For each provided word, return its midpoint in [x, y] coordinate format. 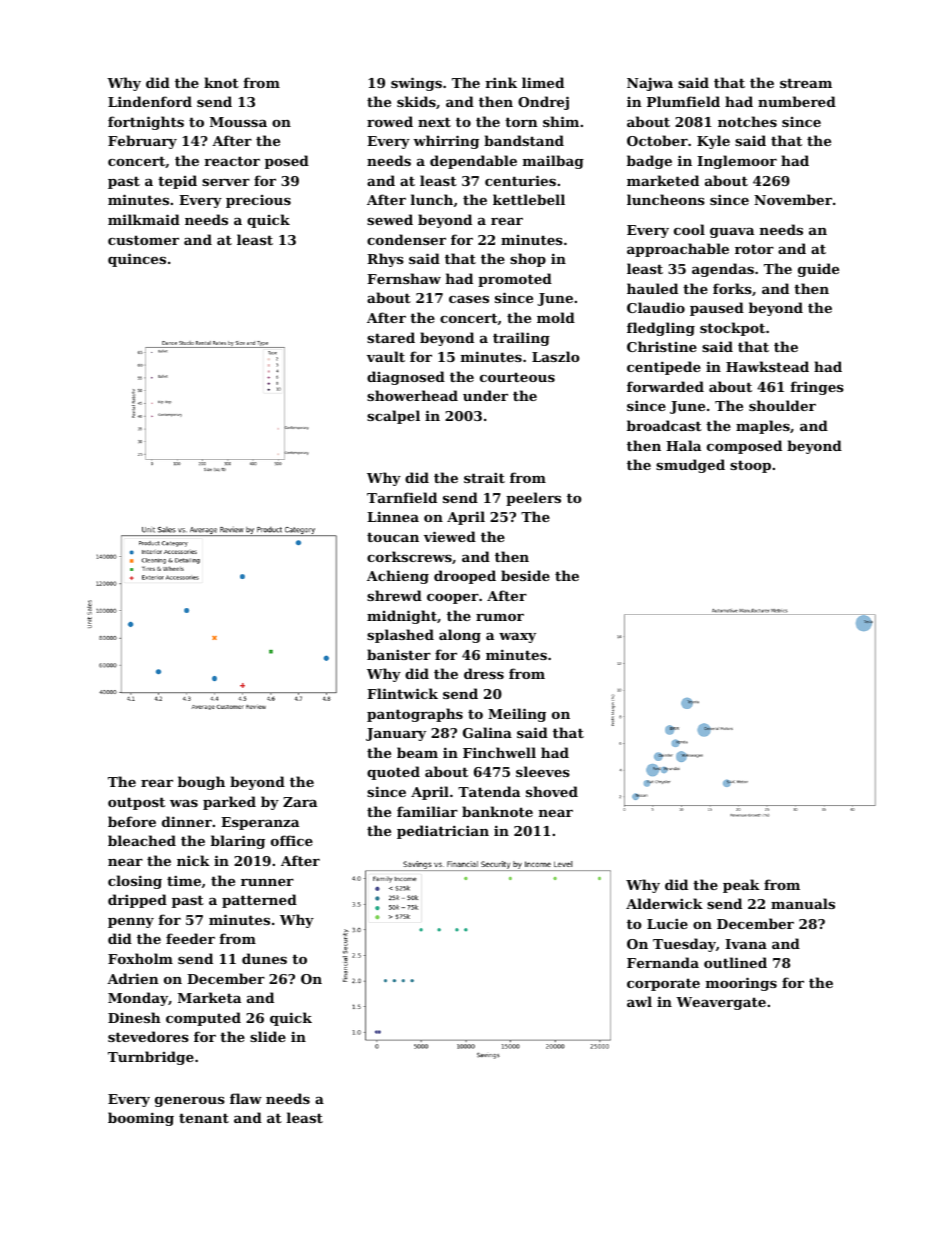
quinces [137, 260]
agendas [723, 270]
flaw [246, 1098]
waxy [517, 638]
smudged [690, 466]
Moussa [238, 122]
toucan [393, 537]
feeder [190, 938]
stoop [750, 466]
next [434, 122]
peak [741, 886]
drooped [465, 577]
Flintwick [402, 693]
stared [391, 337]
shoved [552, 791]
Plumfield [683, 101]
